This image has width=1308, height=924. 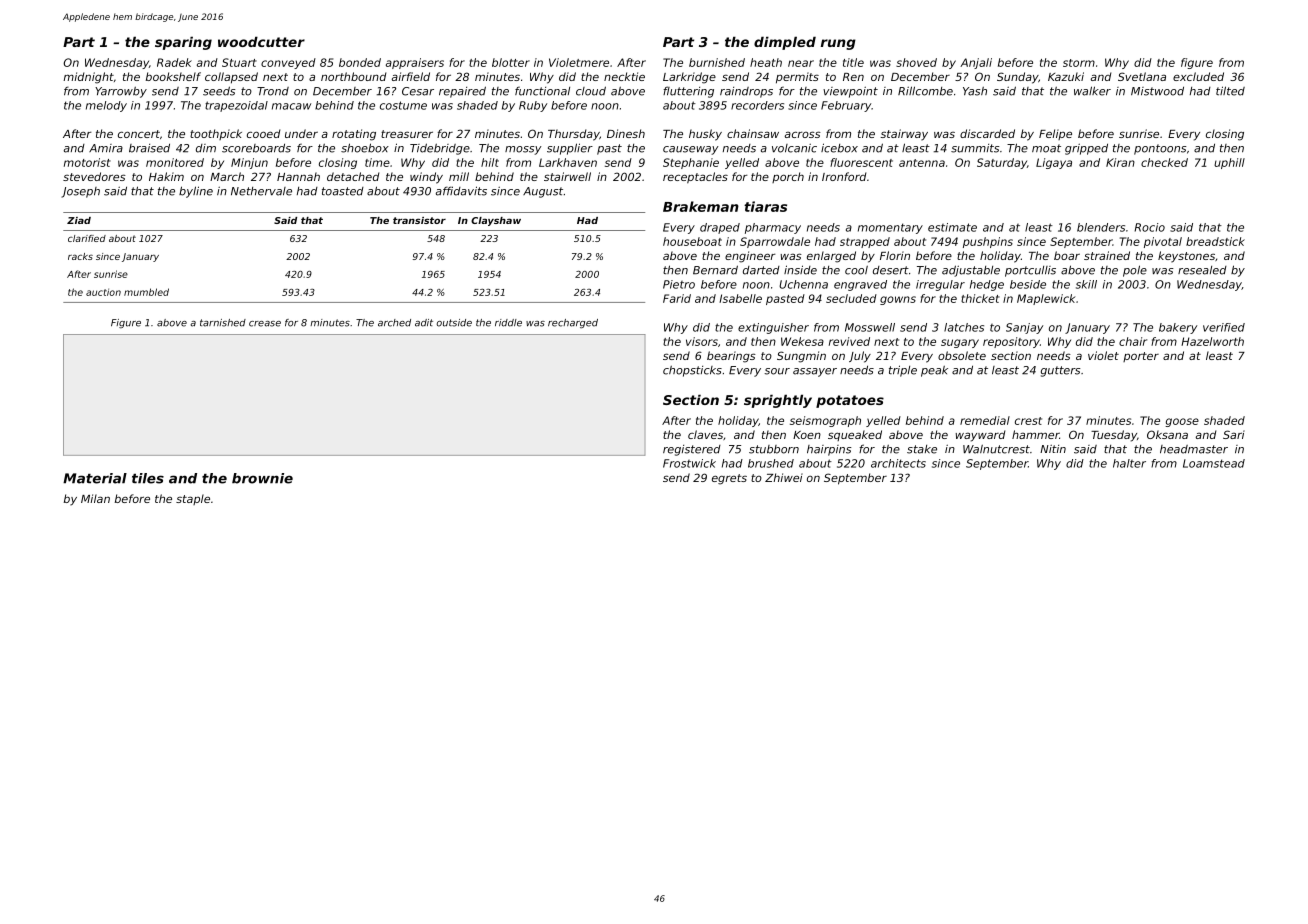 I want to click on skill, so click(x=1086, y=284).
